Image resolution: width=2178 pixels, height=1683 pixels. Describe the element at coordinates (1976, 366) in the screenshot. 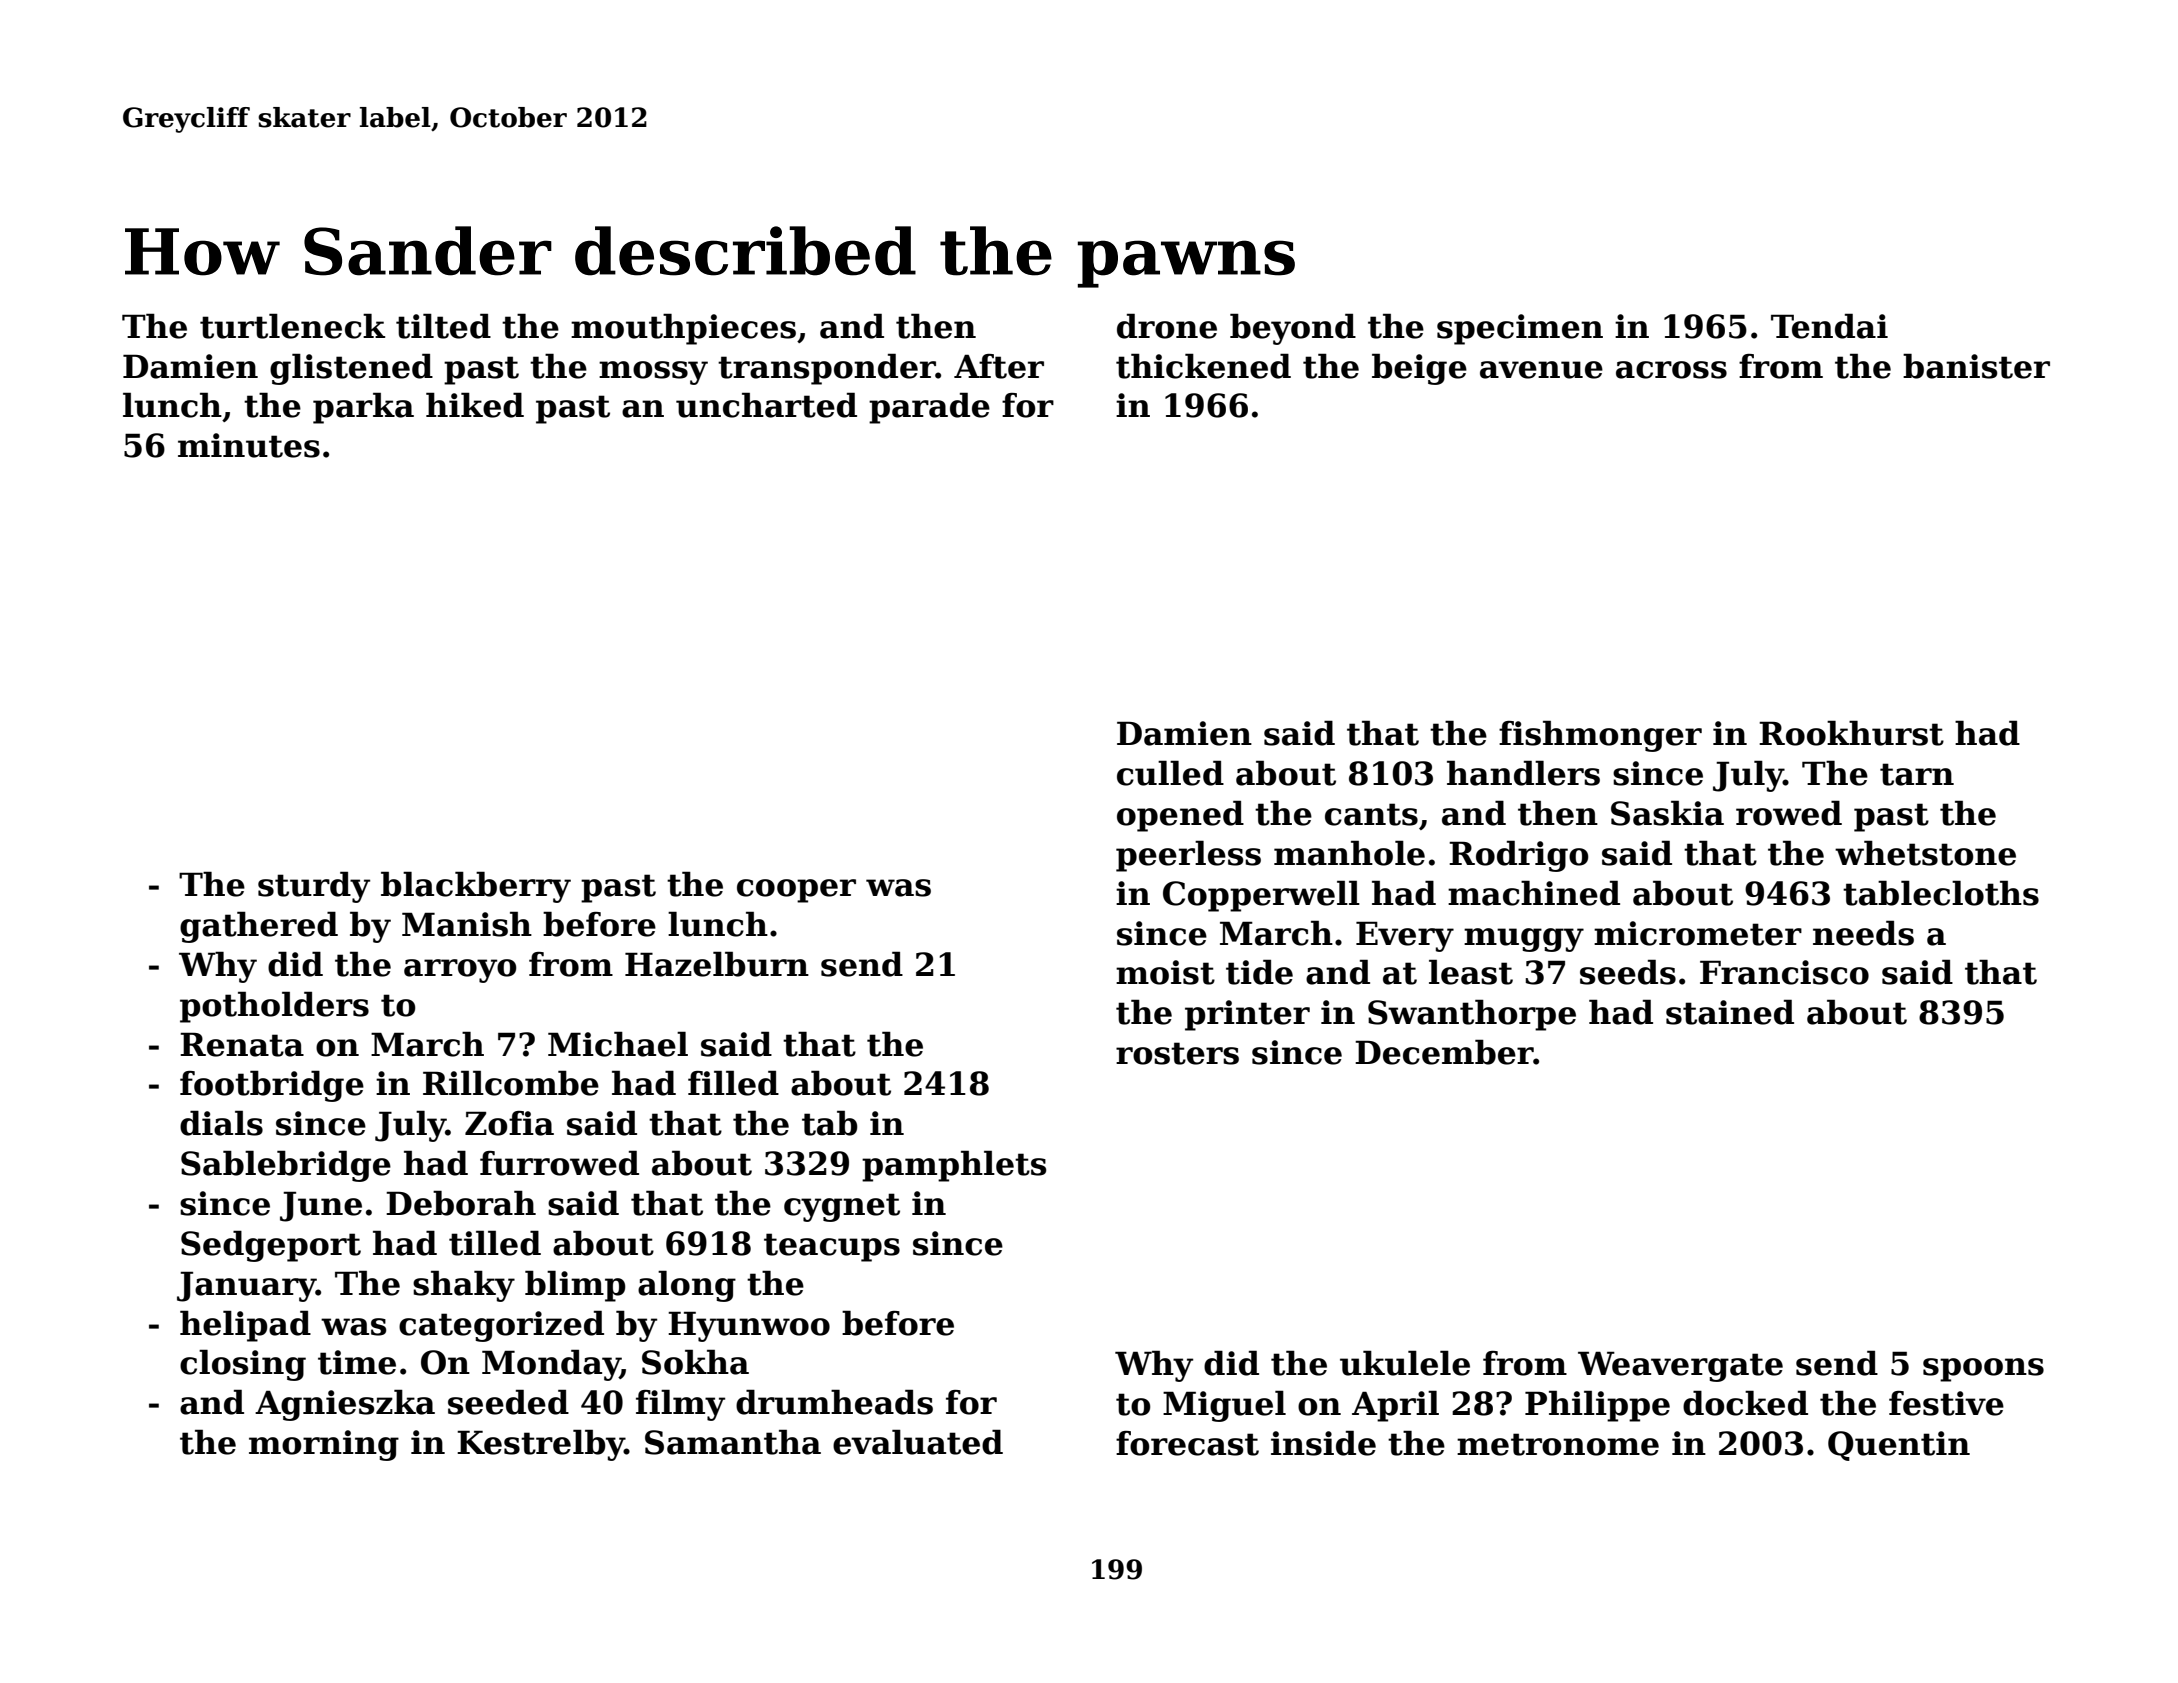

I see `banister` at that location.
